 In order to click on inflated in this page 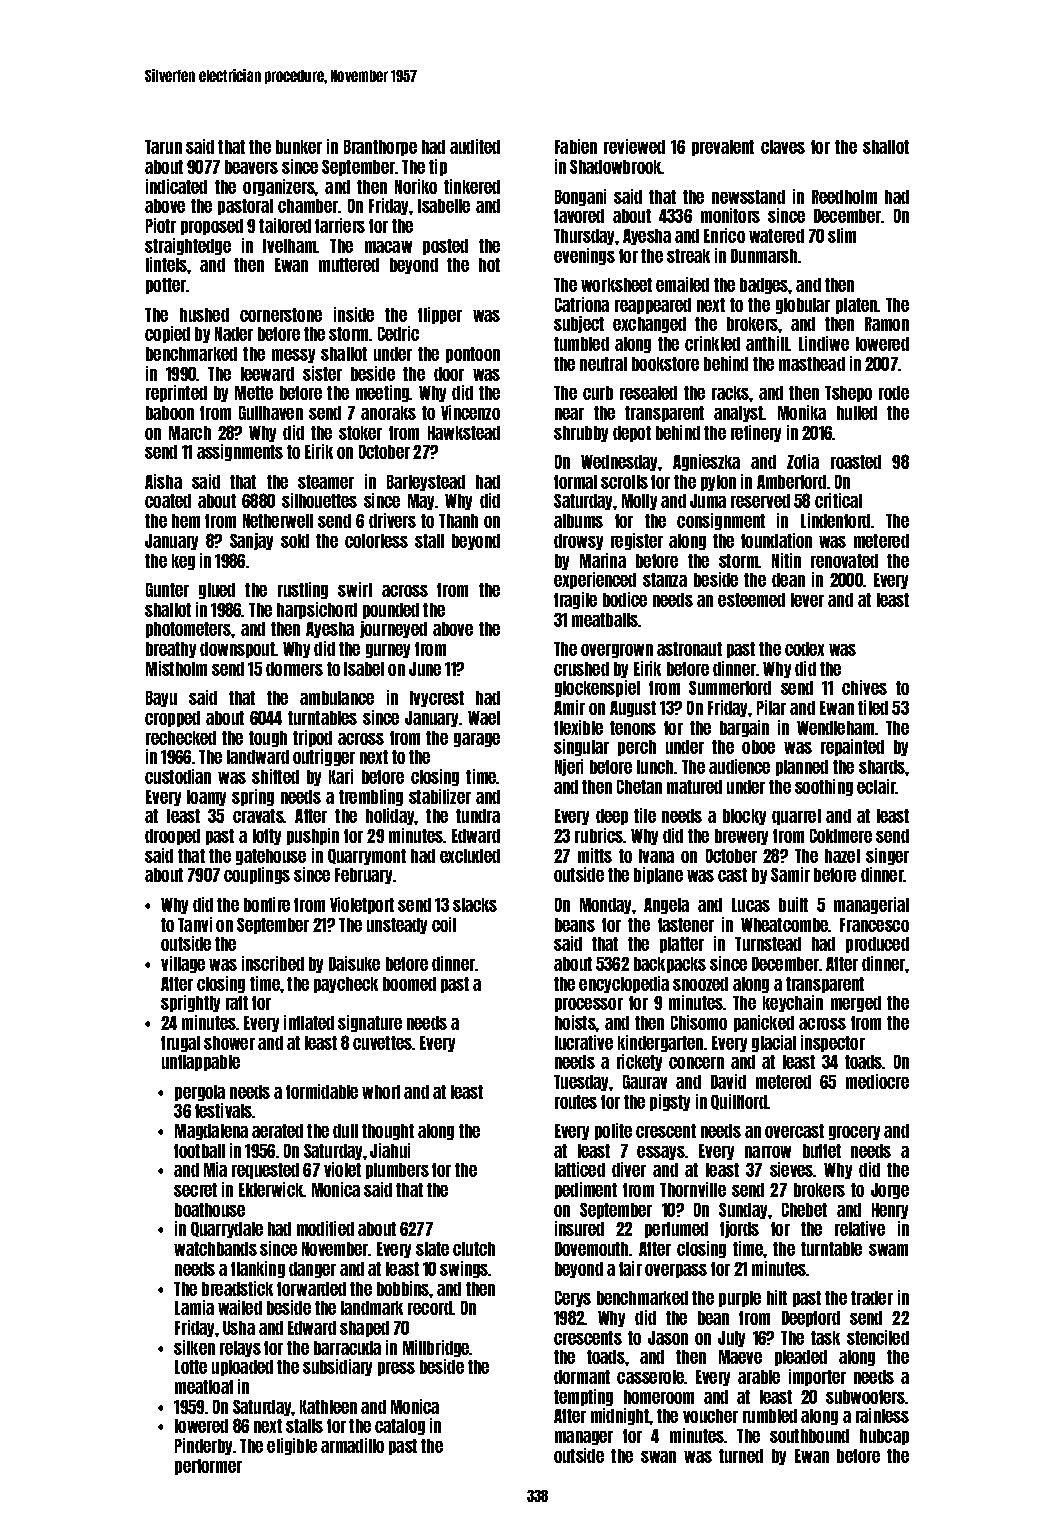, I will do `click(309, 1022)`.
